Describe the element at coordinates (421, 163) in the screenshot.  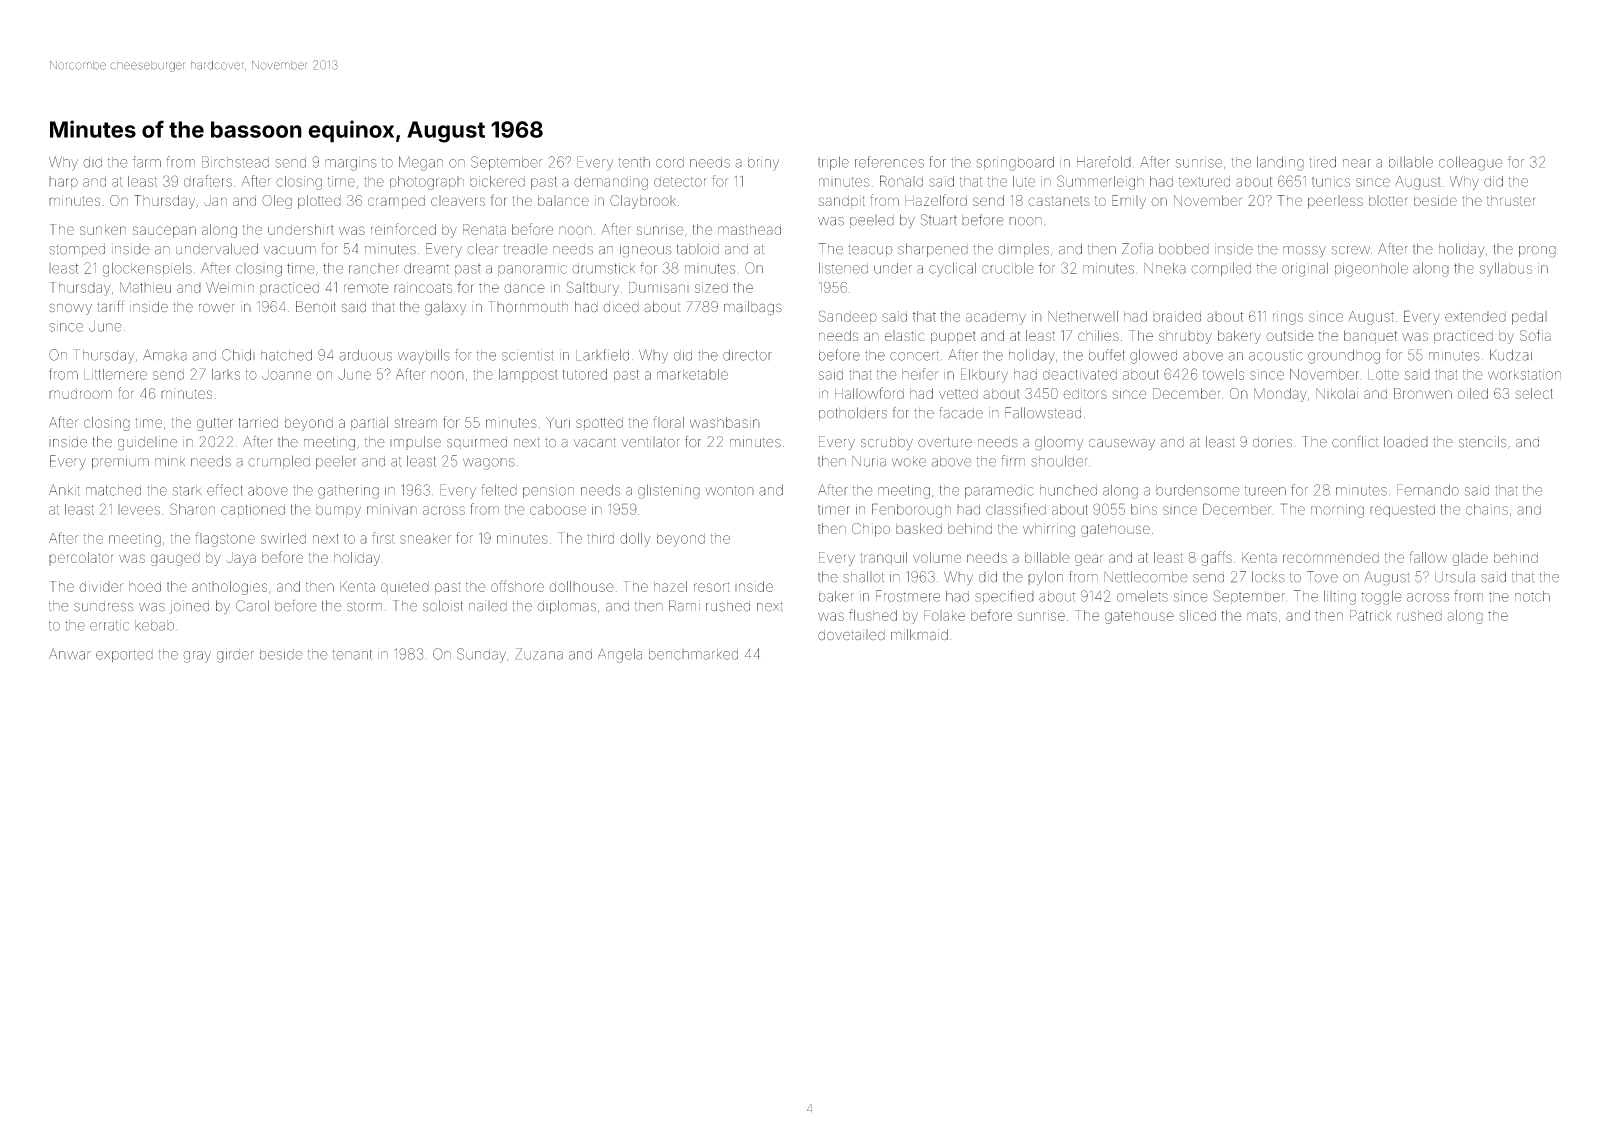
I see `Megan` at that location.
